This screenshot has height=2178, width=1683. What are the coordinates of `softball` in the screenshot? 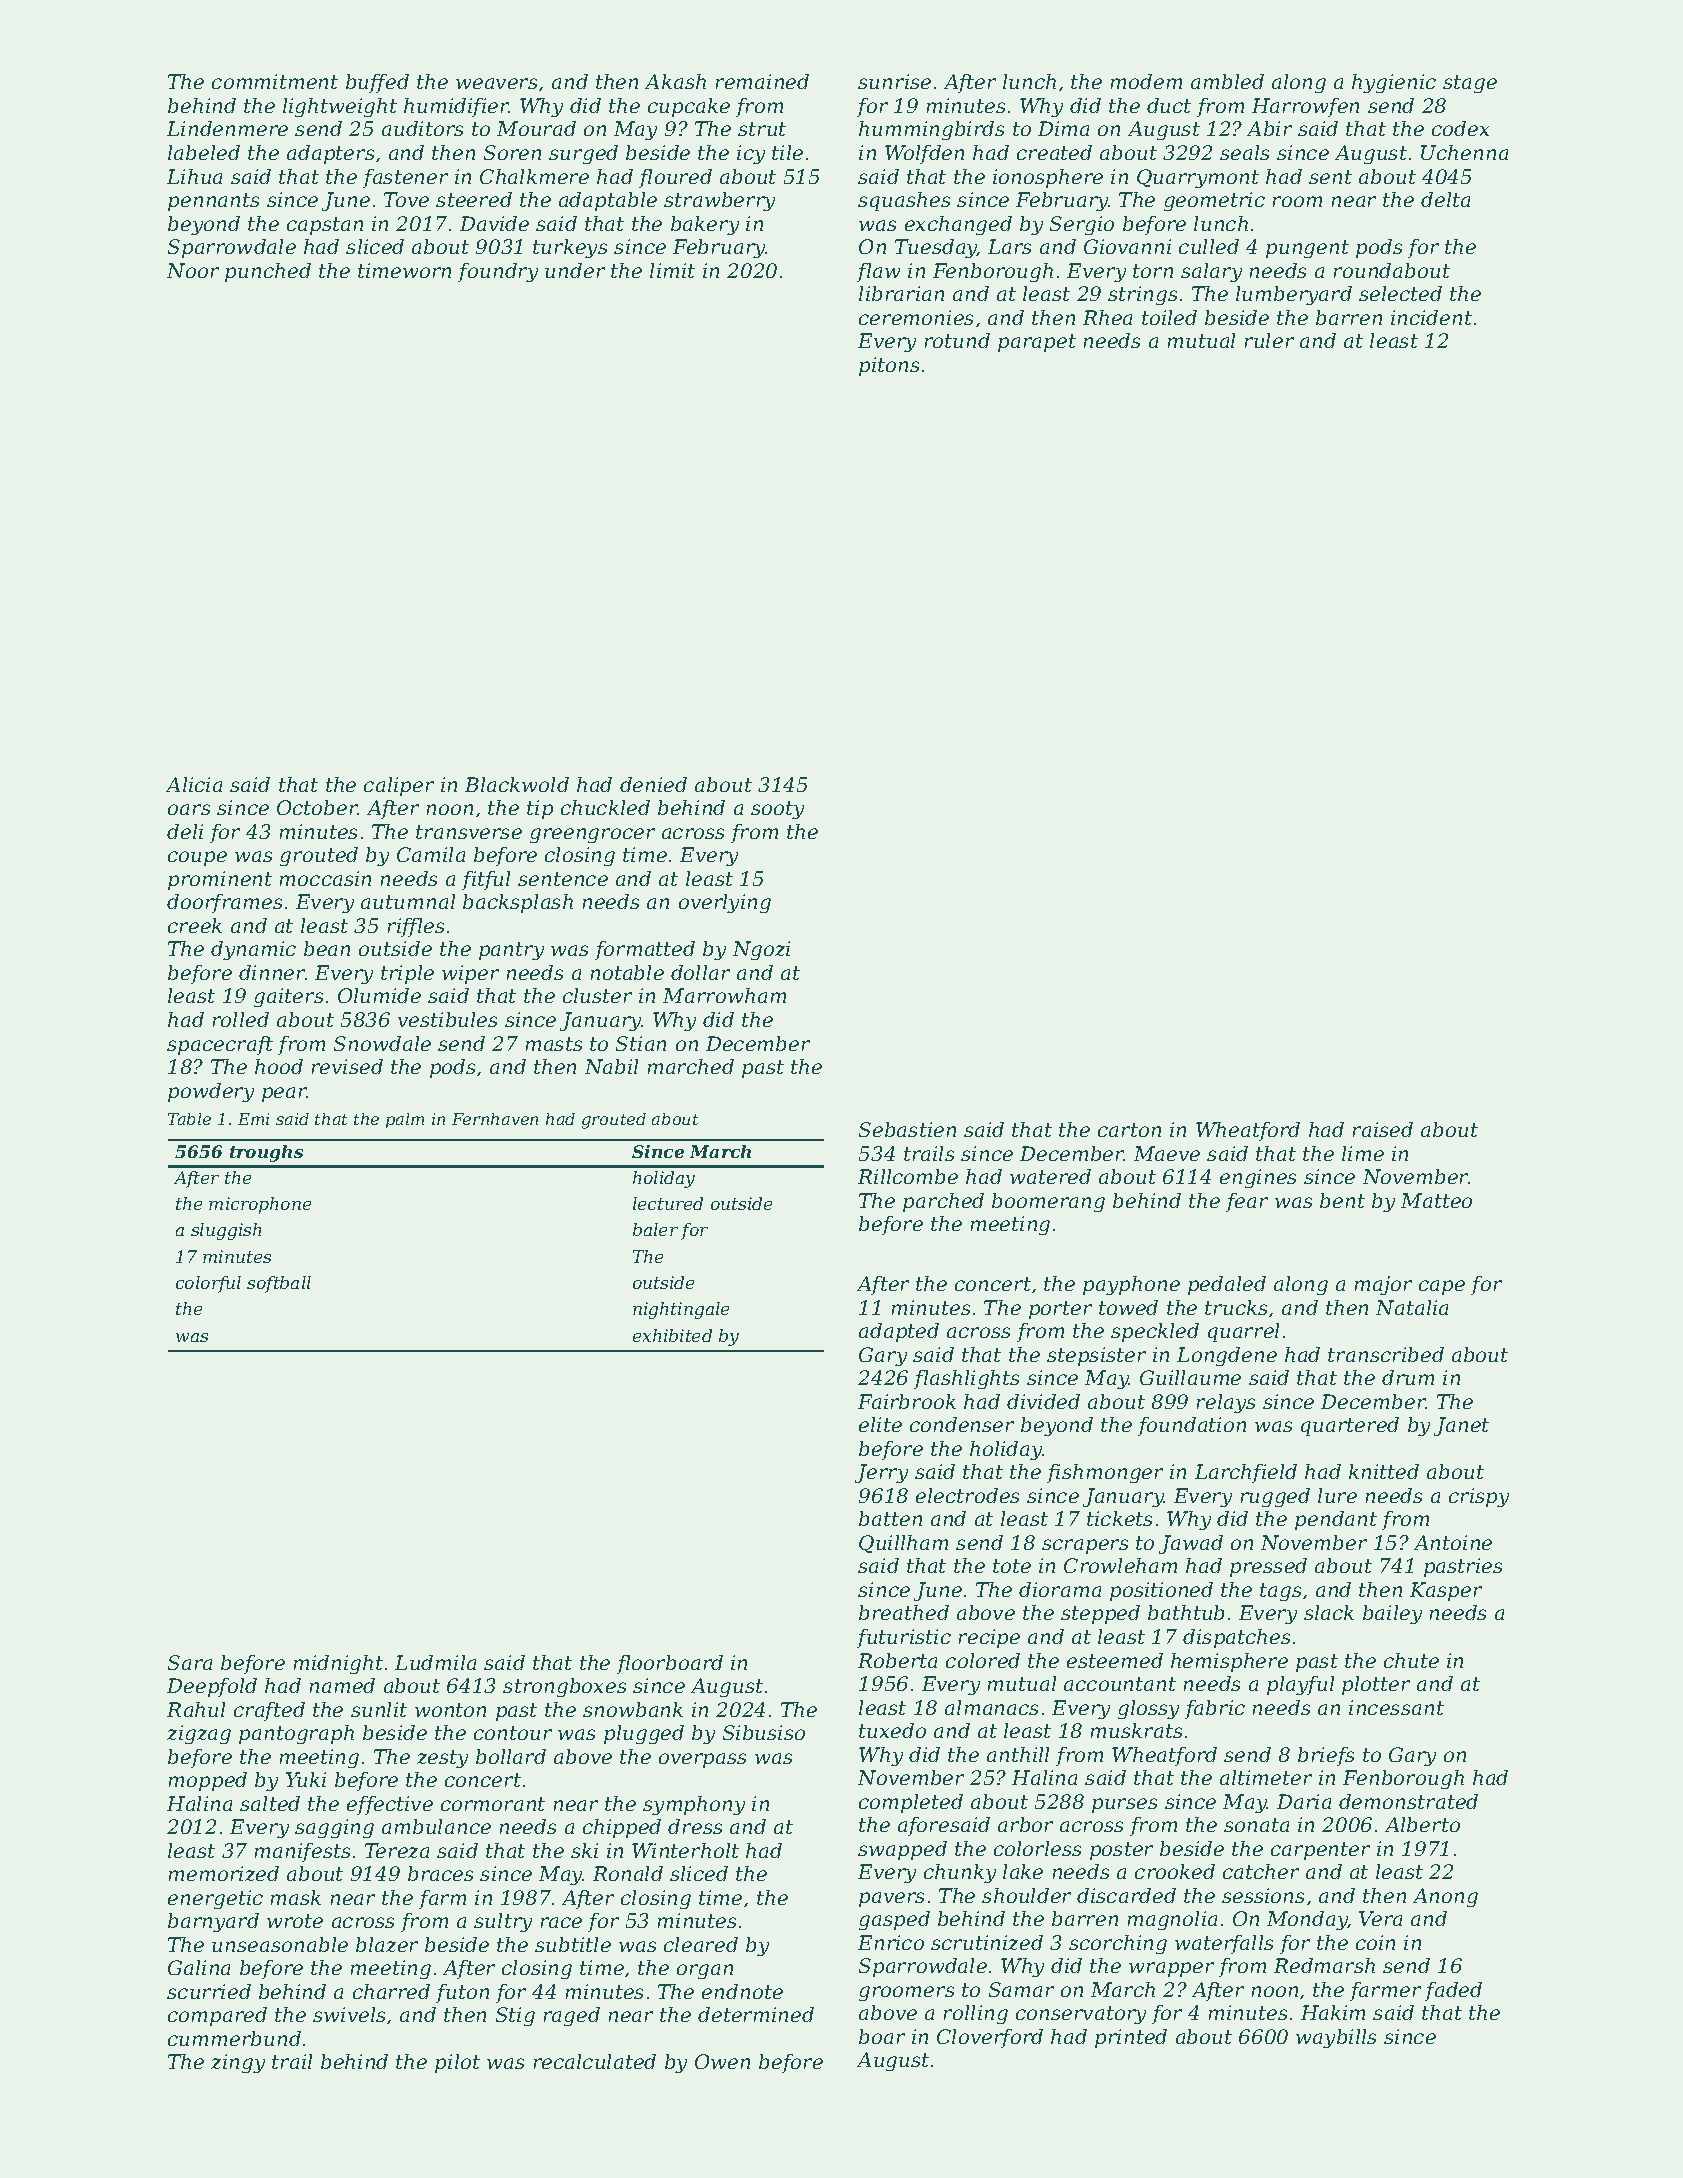 It's located at (279, 1284).
